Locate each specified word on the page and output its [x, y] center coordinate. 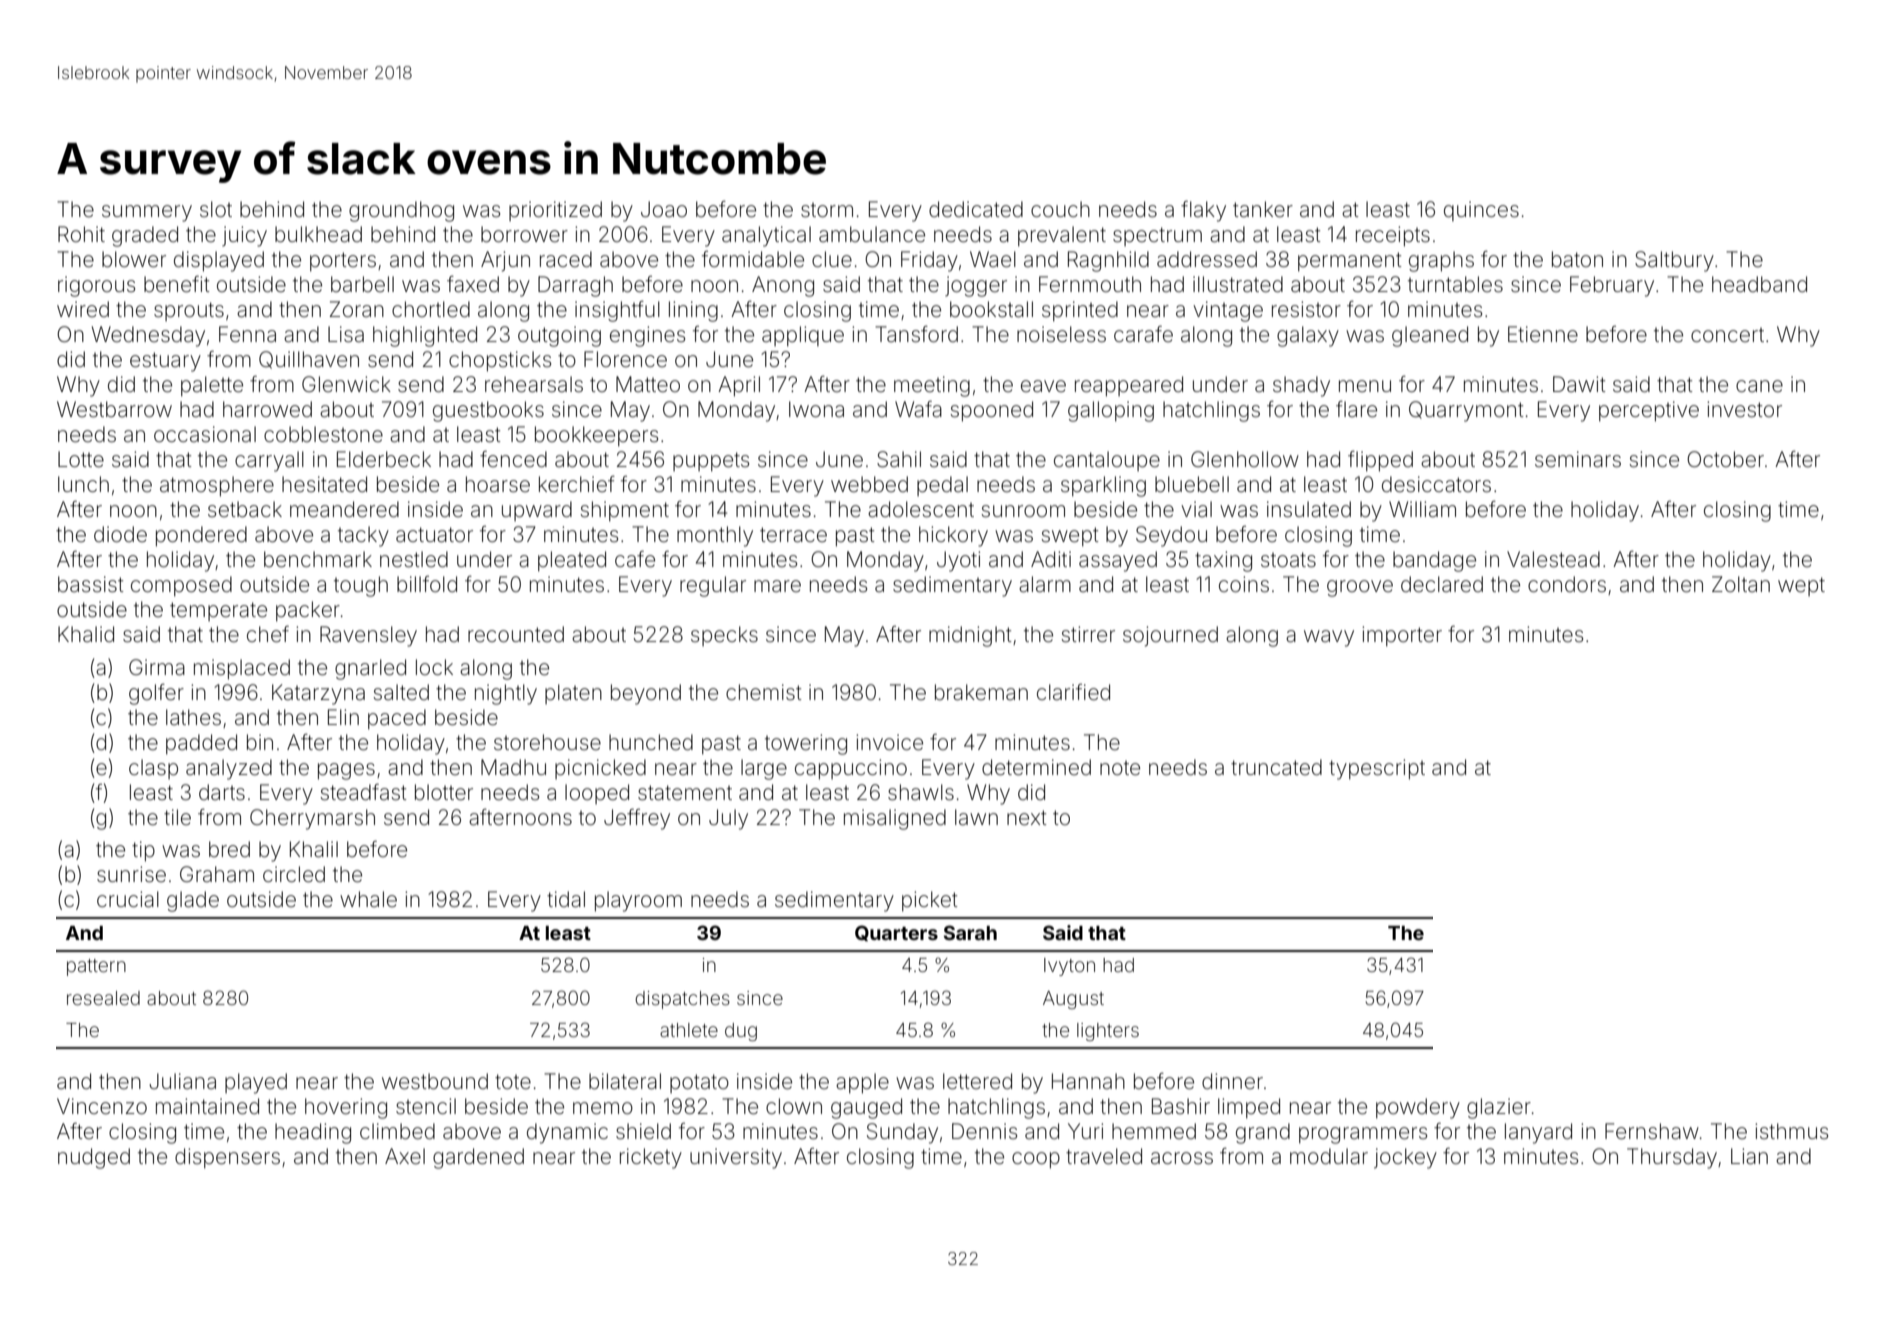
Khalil [314, 849]
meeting [932, 386]
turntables [1455, 284]
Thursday [1672, 1158]
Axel [405, 1156]
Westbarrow [114, 409]
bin [260, 742]
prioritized [555, 211]
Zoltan [1741, 584]
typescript [1377, 769]
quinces [1481, 211]
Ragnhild [1108, 261]
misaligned [895, 819]
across [1182, 1158]
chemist [764, 692]
